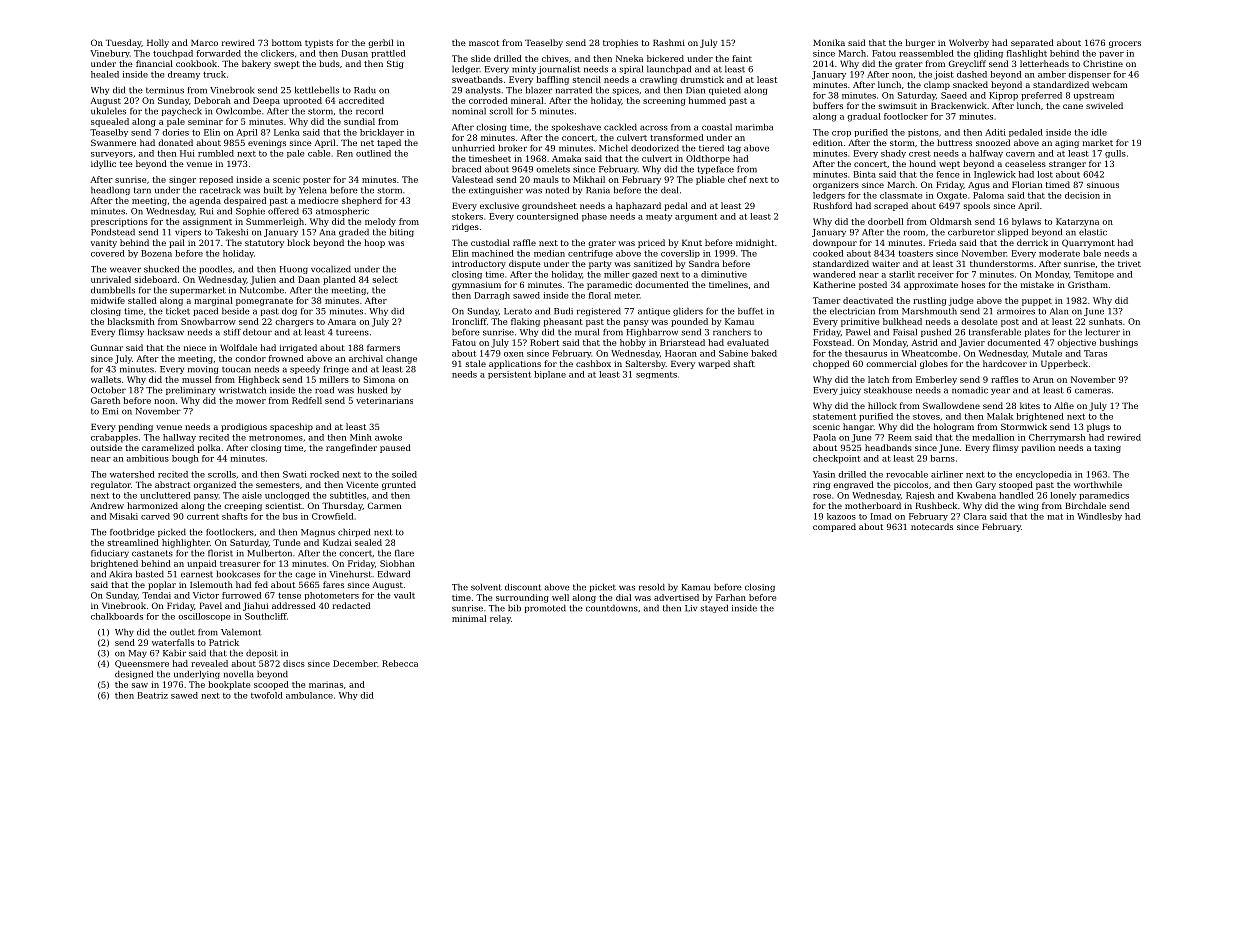  Describe the element at coordinates (110, 190) in the image. I see `headlong` at that location.
